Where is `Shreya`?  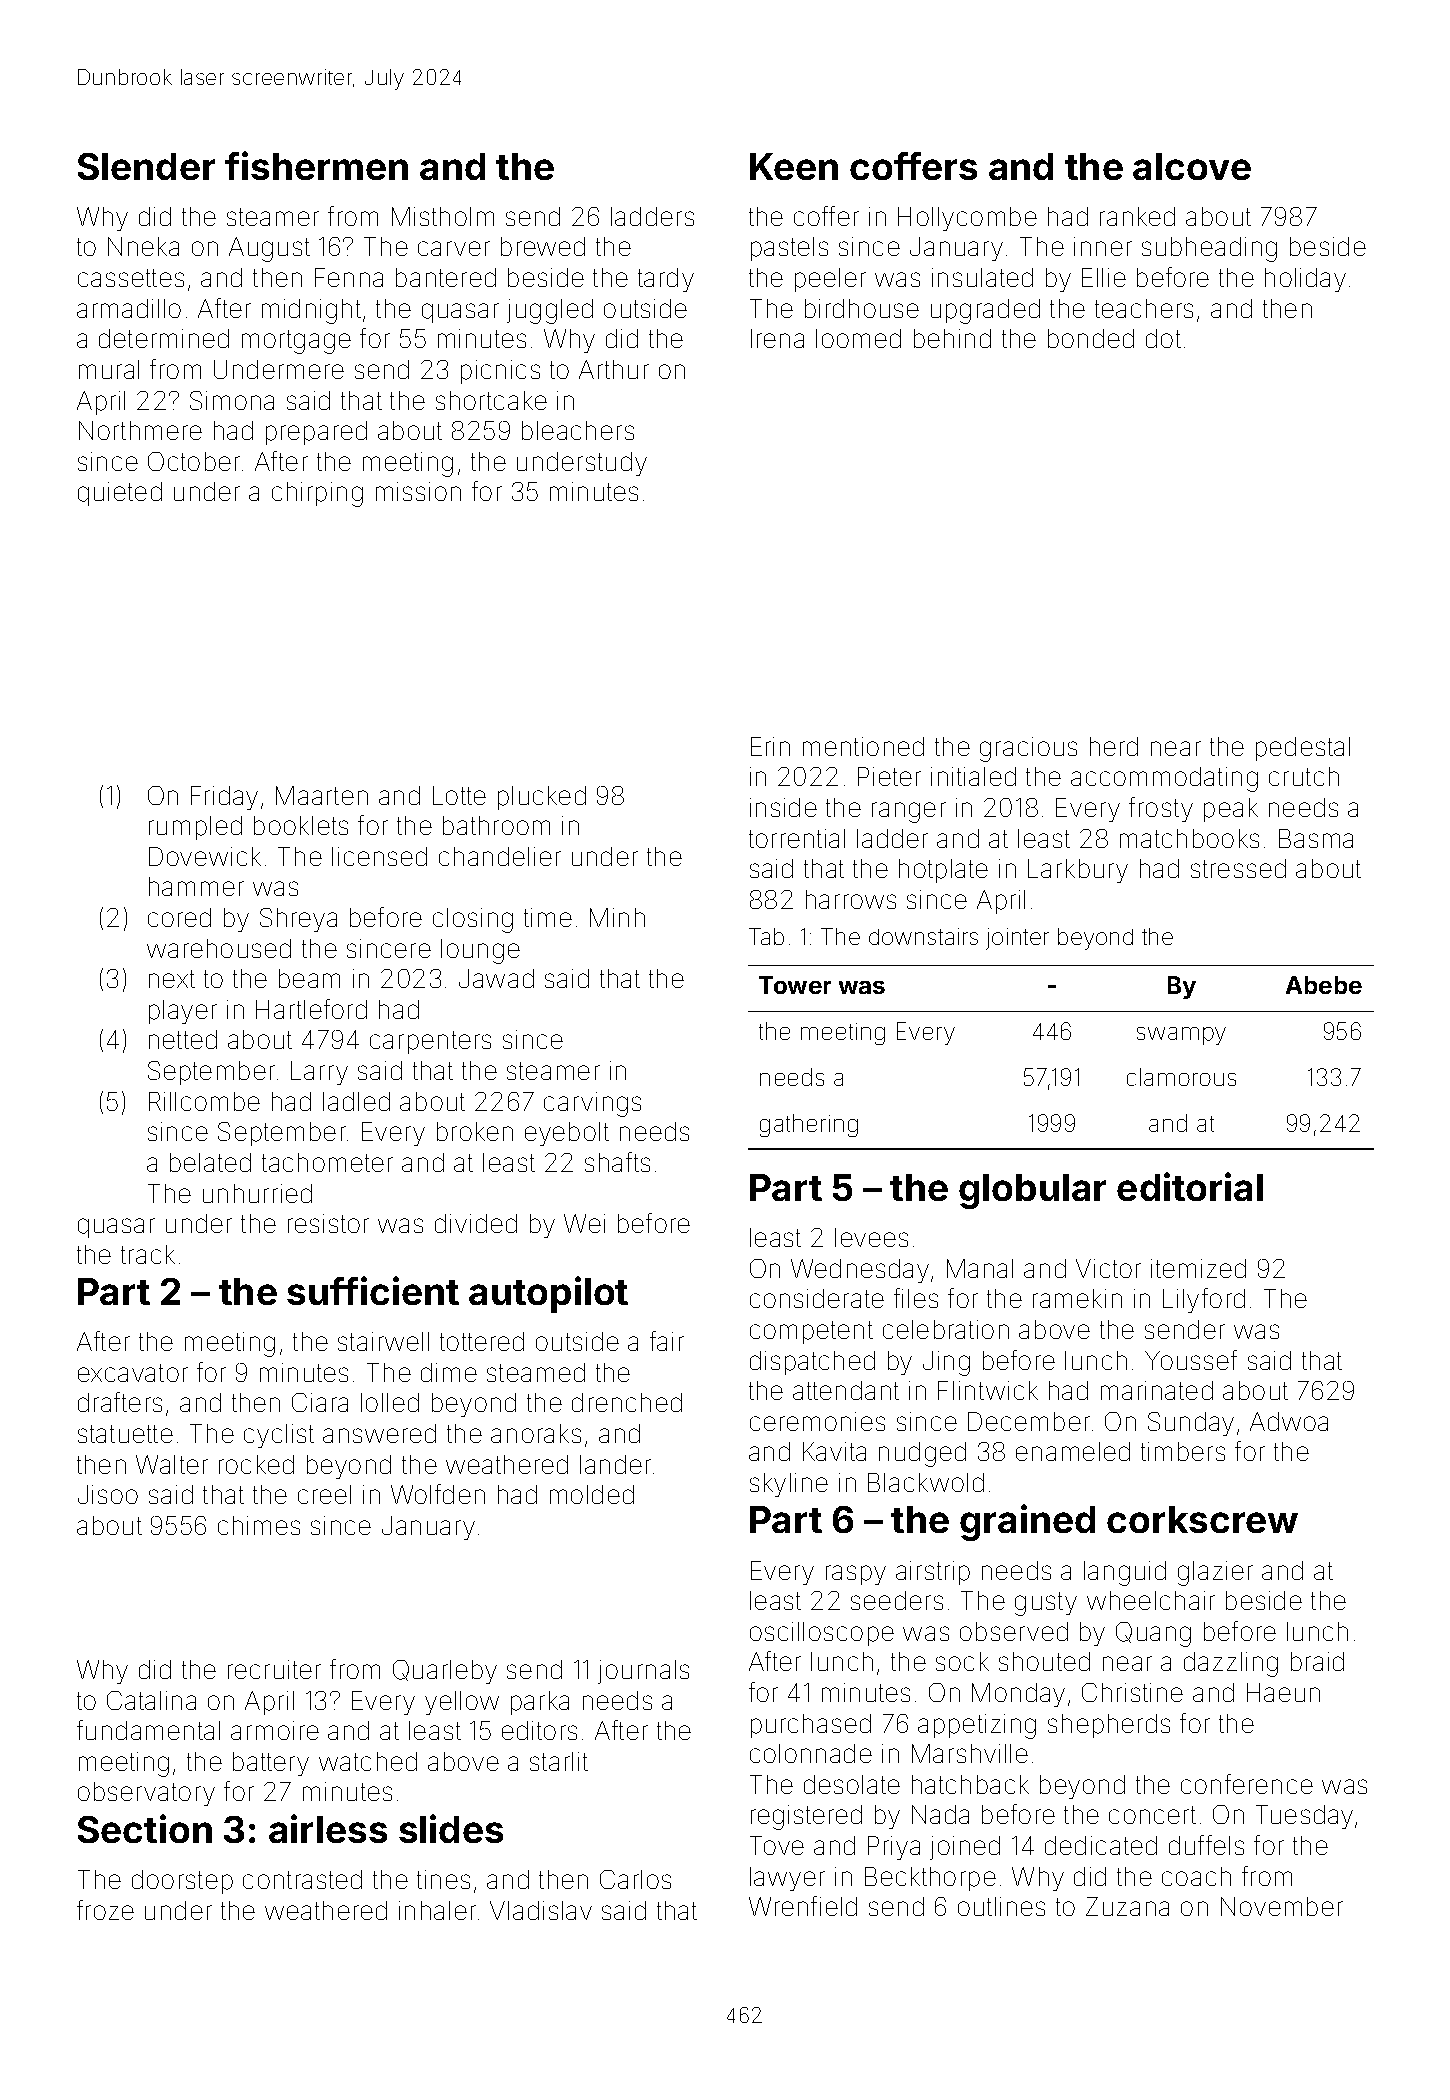
Shreya is located at coordinates (298, 920).
